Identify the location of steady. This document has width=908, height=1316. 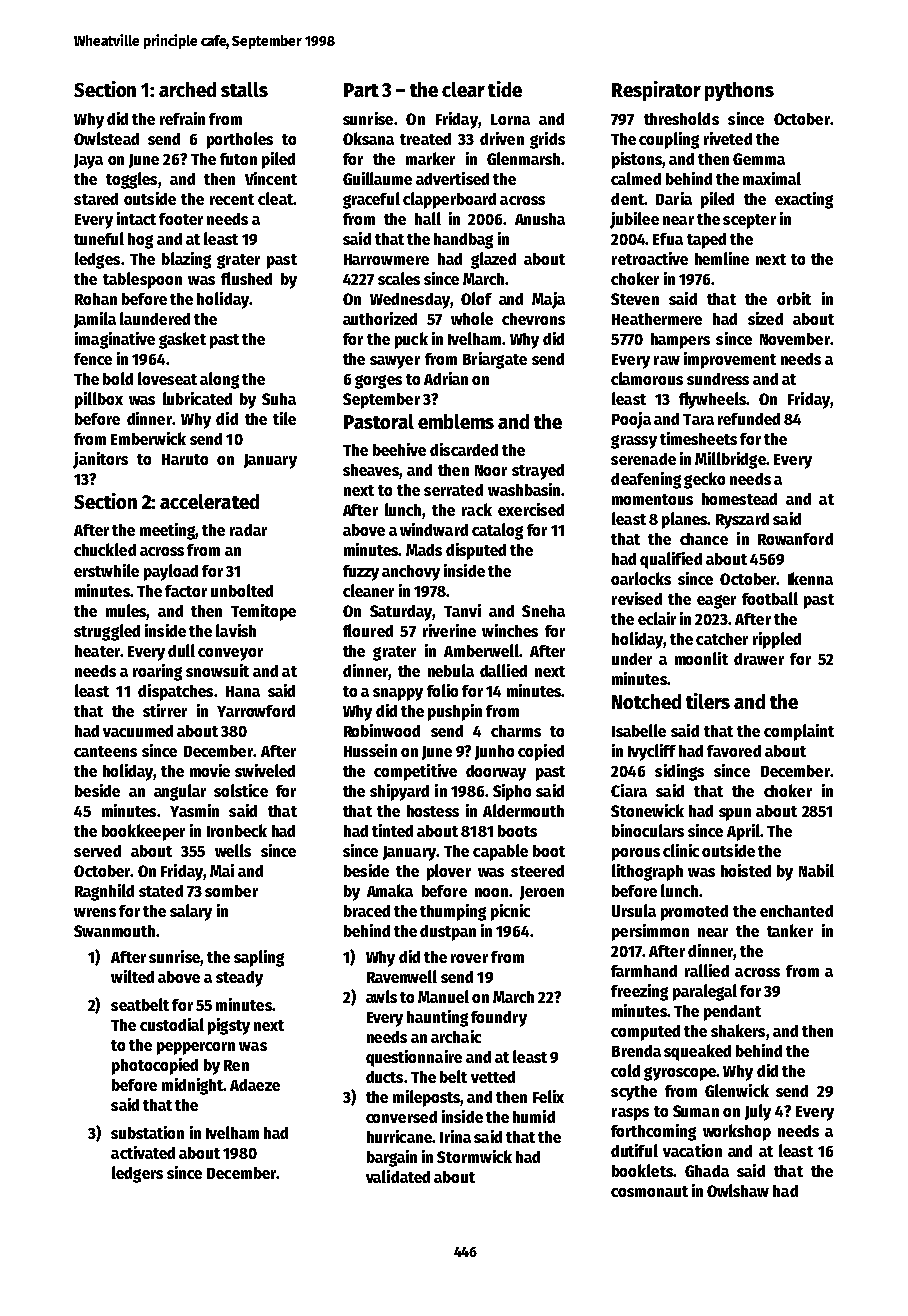
(239, 979).
